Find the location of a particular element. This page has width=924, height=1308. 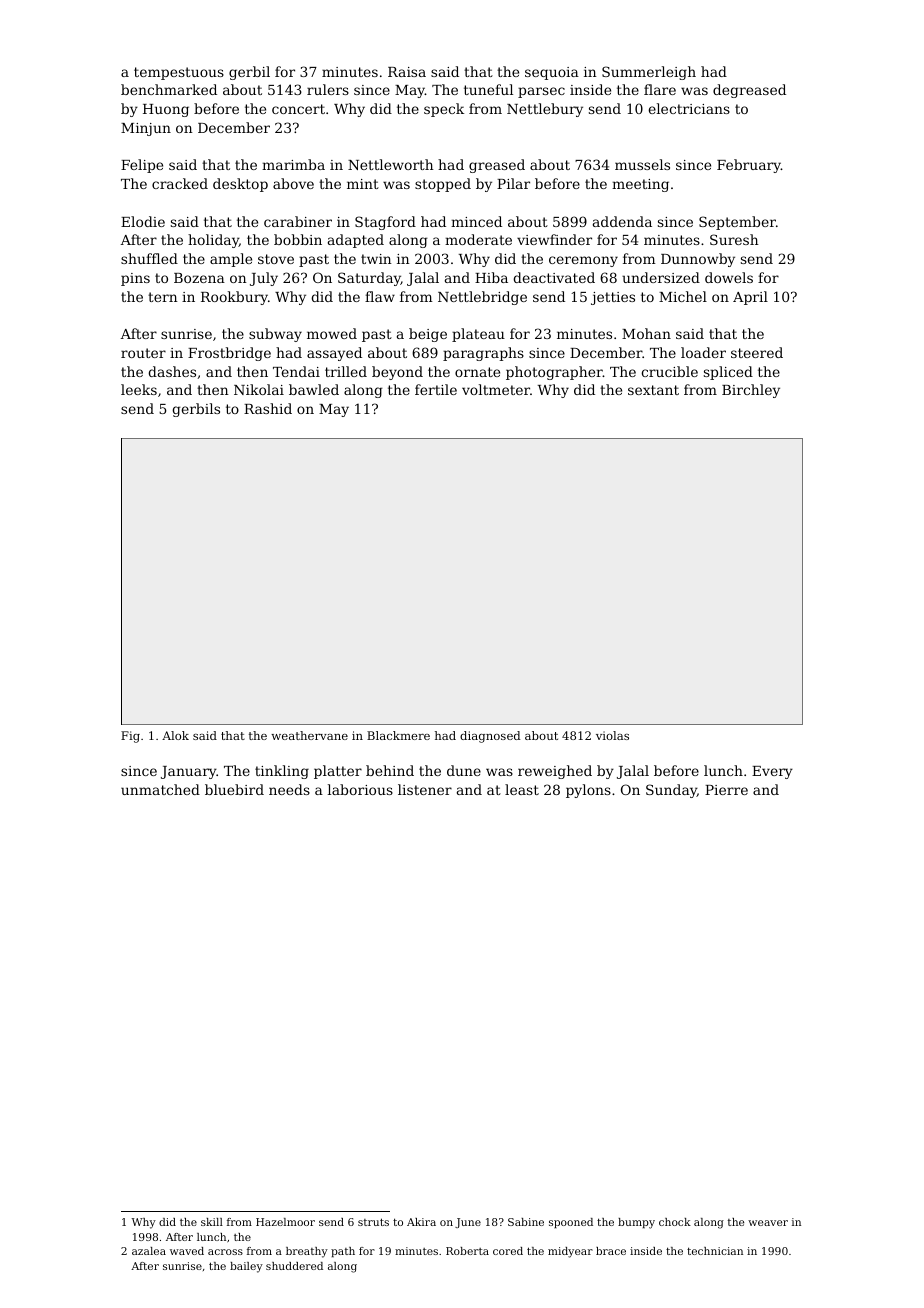

flare is located at coordinates (660, 89).
